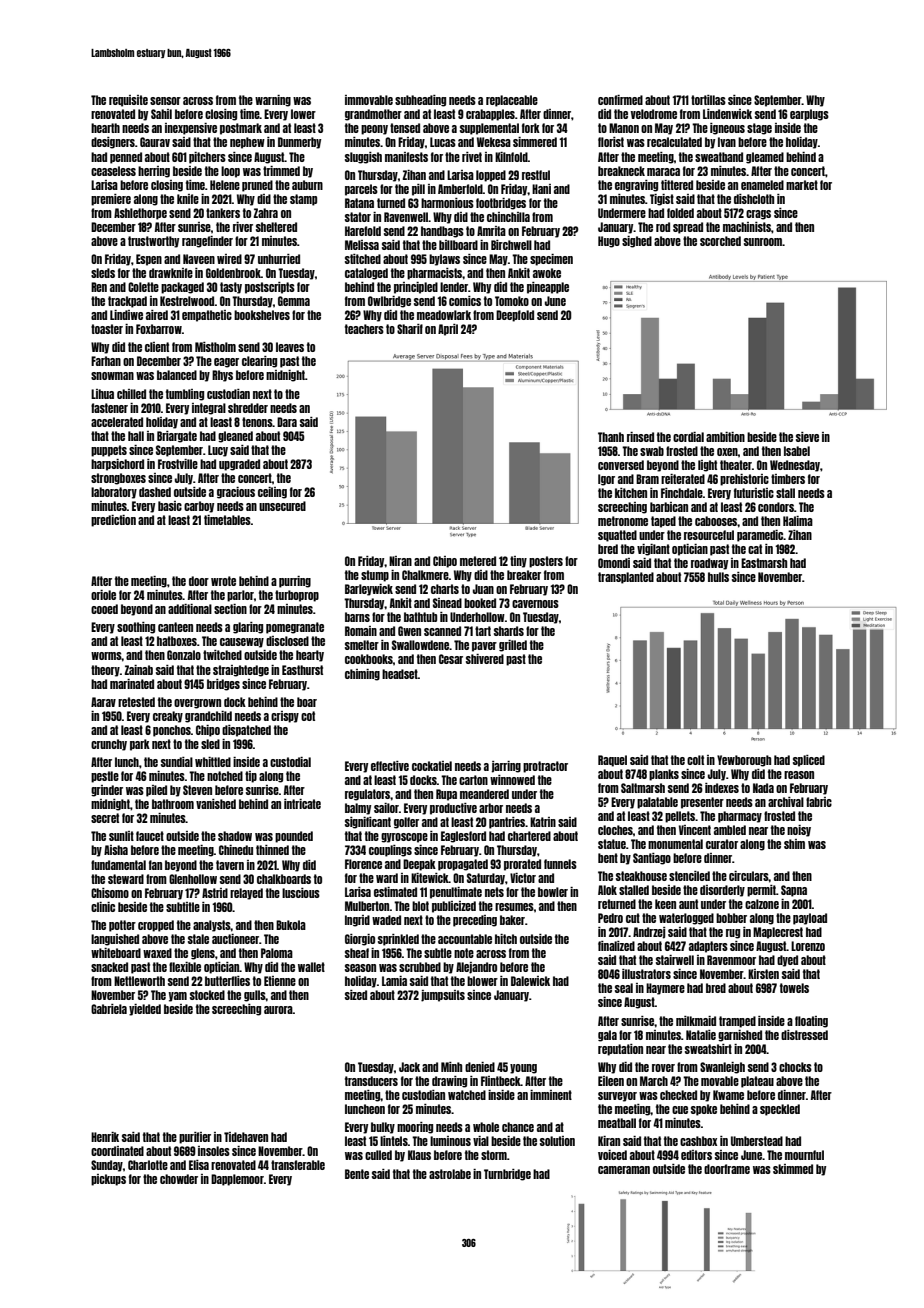  What do you see at coordinates (778, 933) in the screenshot?
I see `Maplecrest` at bounding box center [778, 933].
